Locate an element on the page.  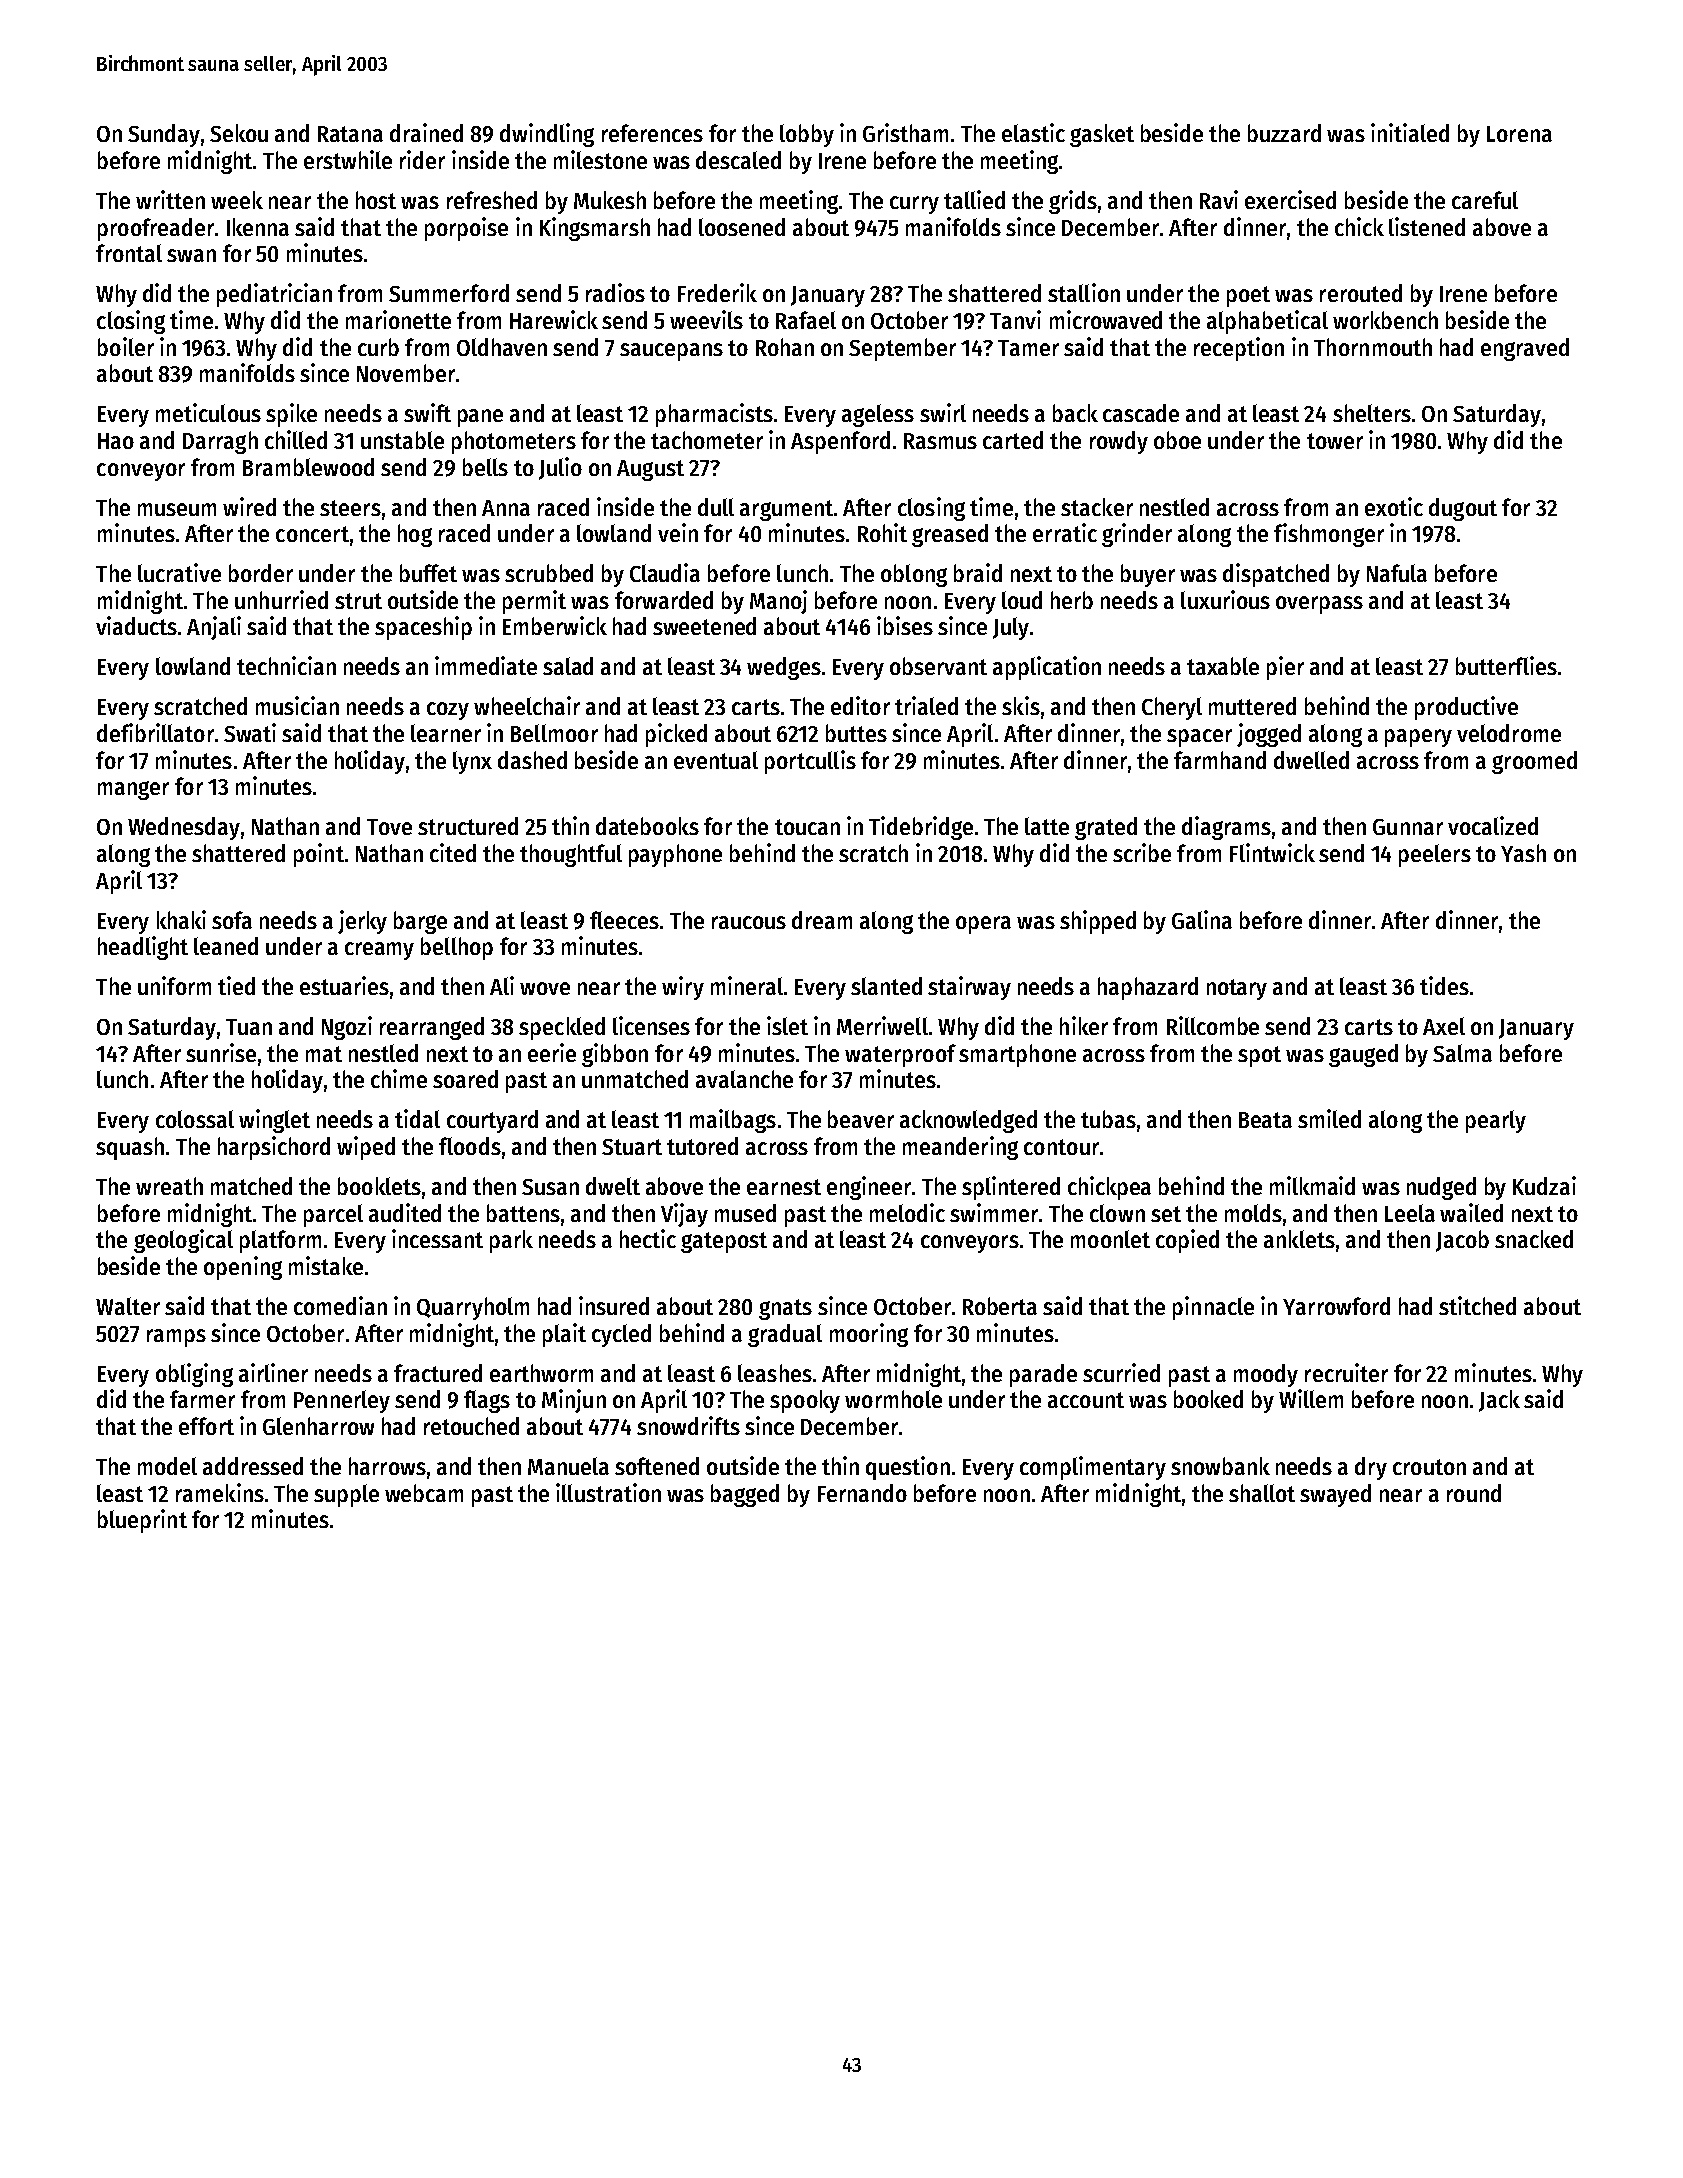
engraved is located at coordinates (1525, 349).
